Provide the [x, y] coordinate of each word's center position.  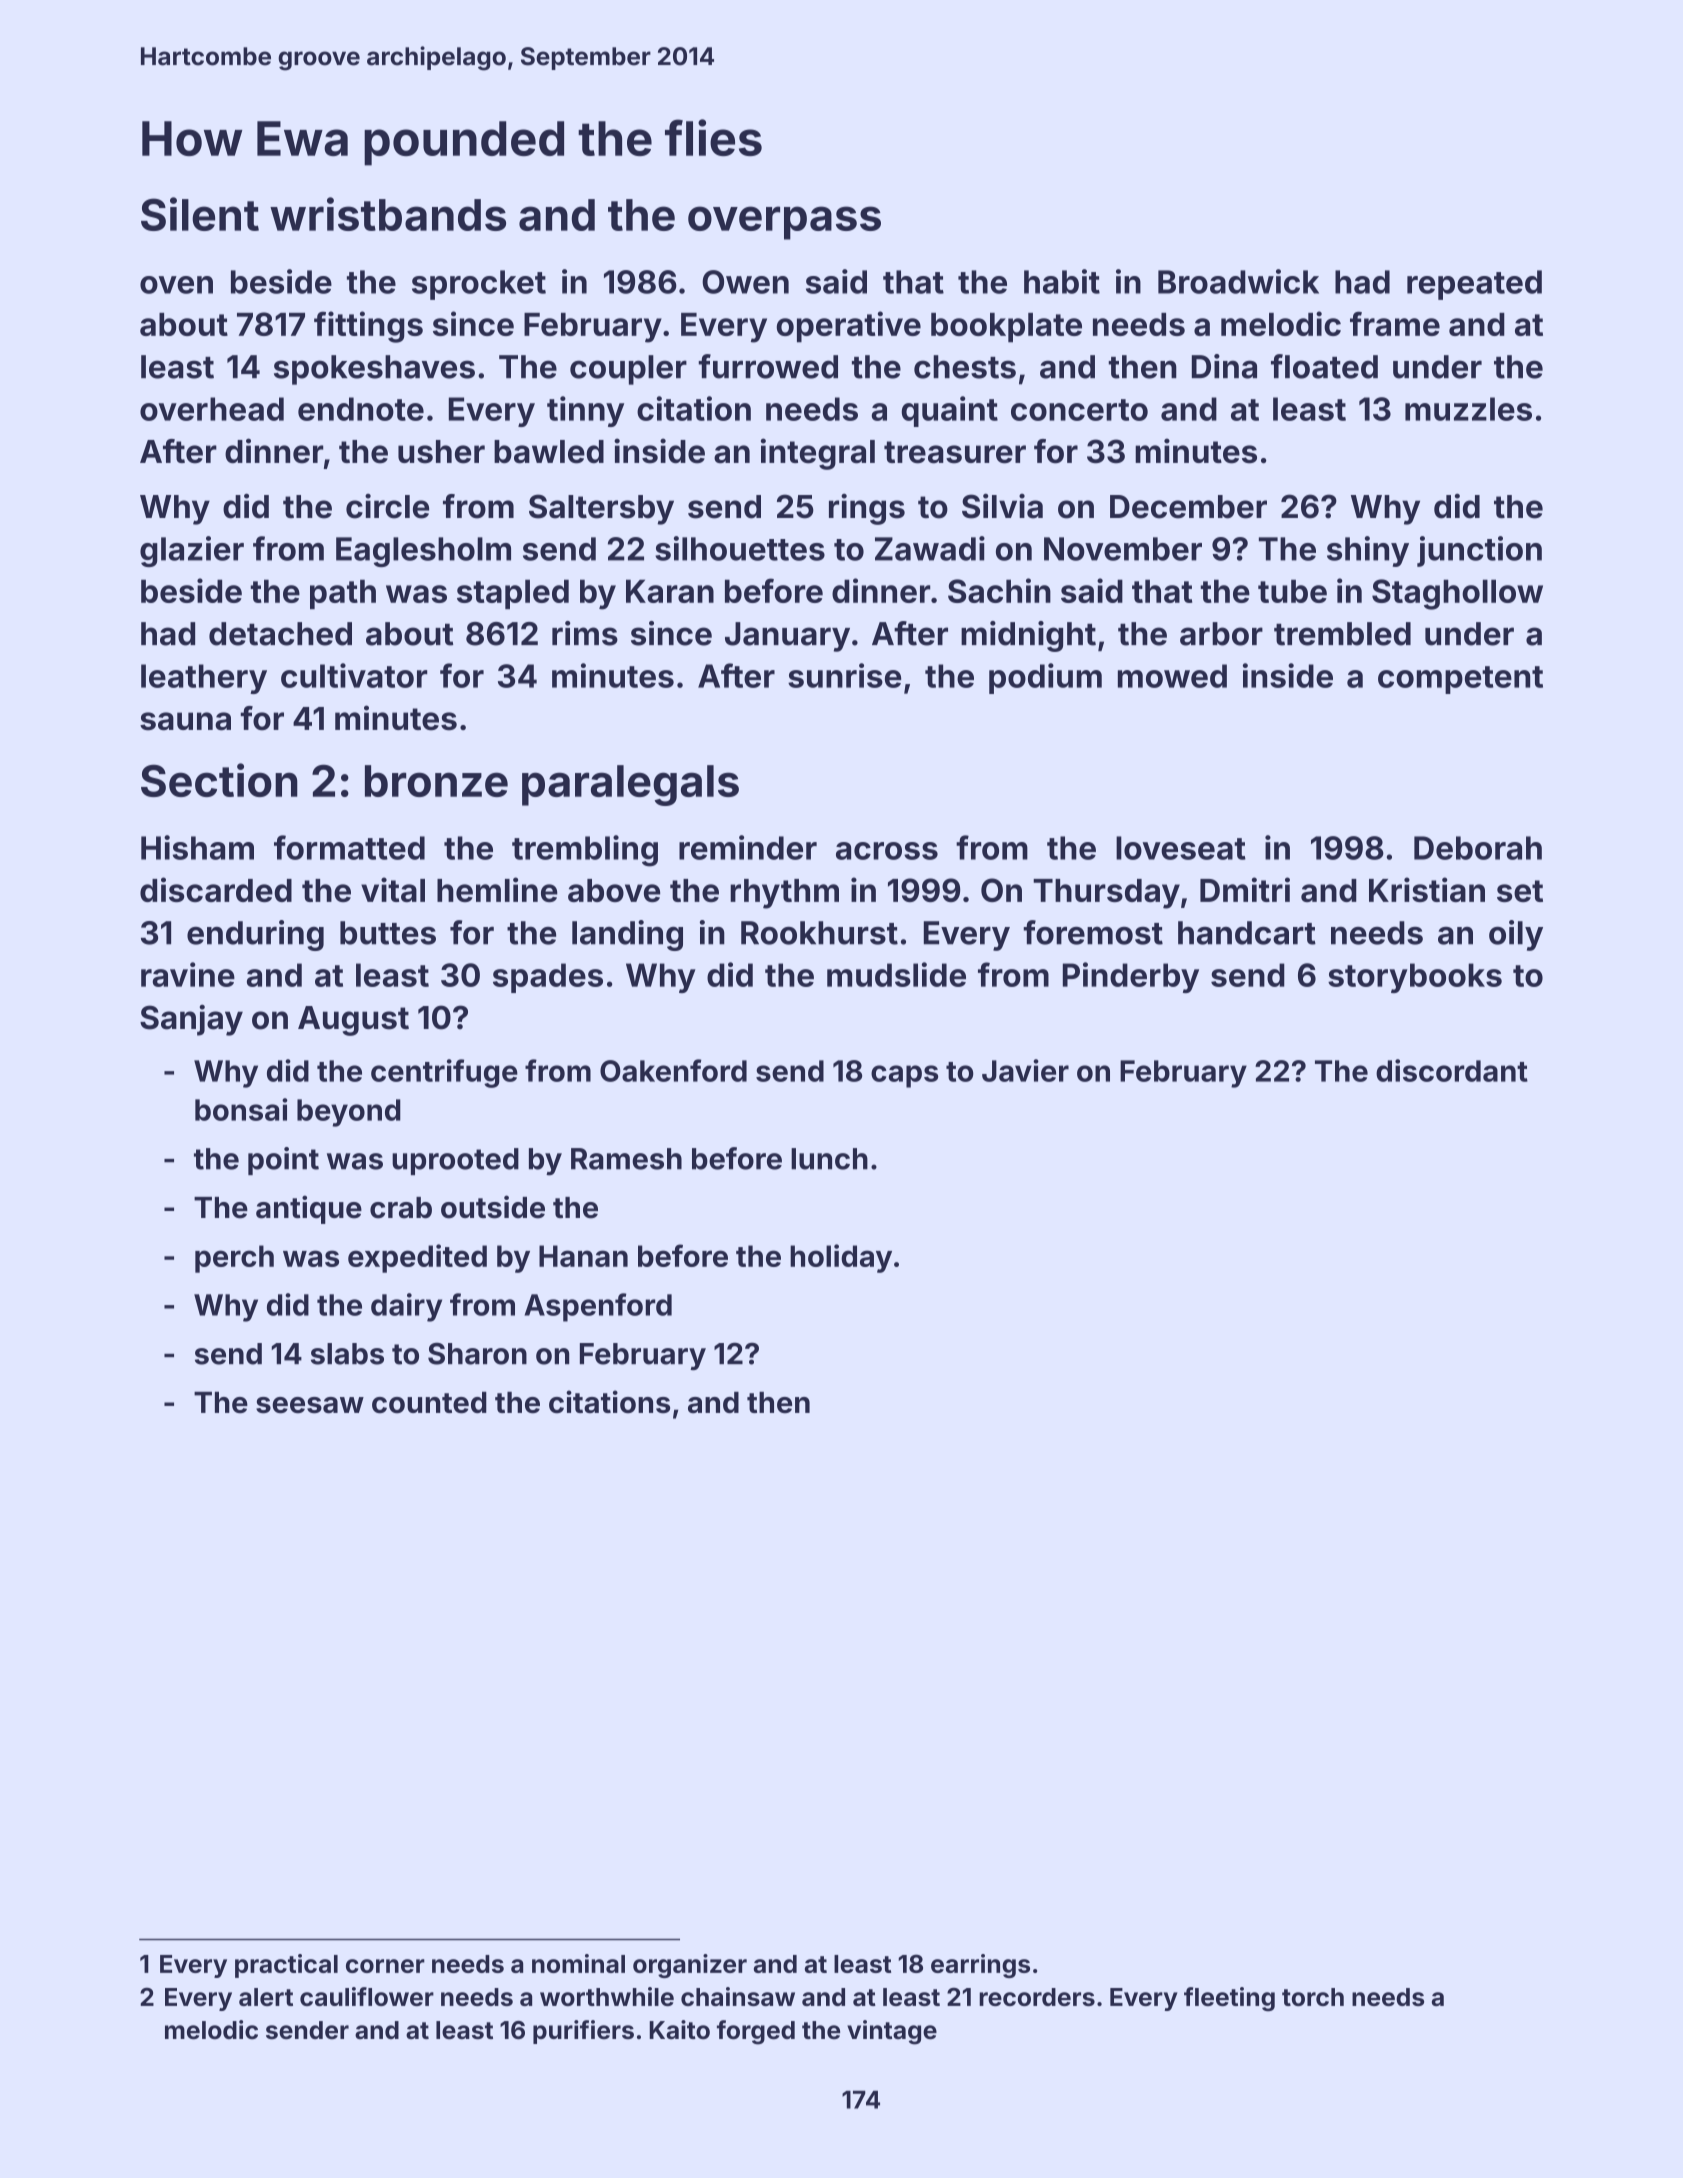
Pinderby [1131, 977]
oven [176, 285]
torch [1313, 1997]
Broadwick [1238, 281]
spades [548, 978]
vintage [892, 2032]
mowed [1172, 676]
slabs [347, 1354]
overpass [784, 223]
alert [266, 1997]
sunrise [844, 675]
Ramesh [626, 1159]
